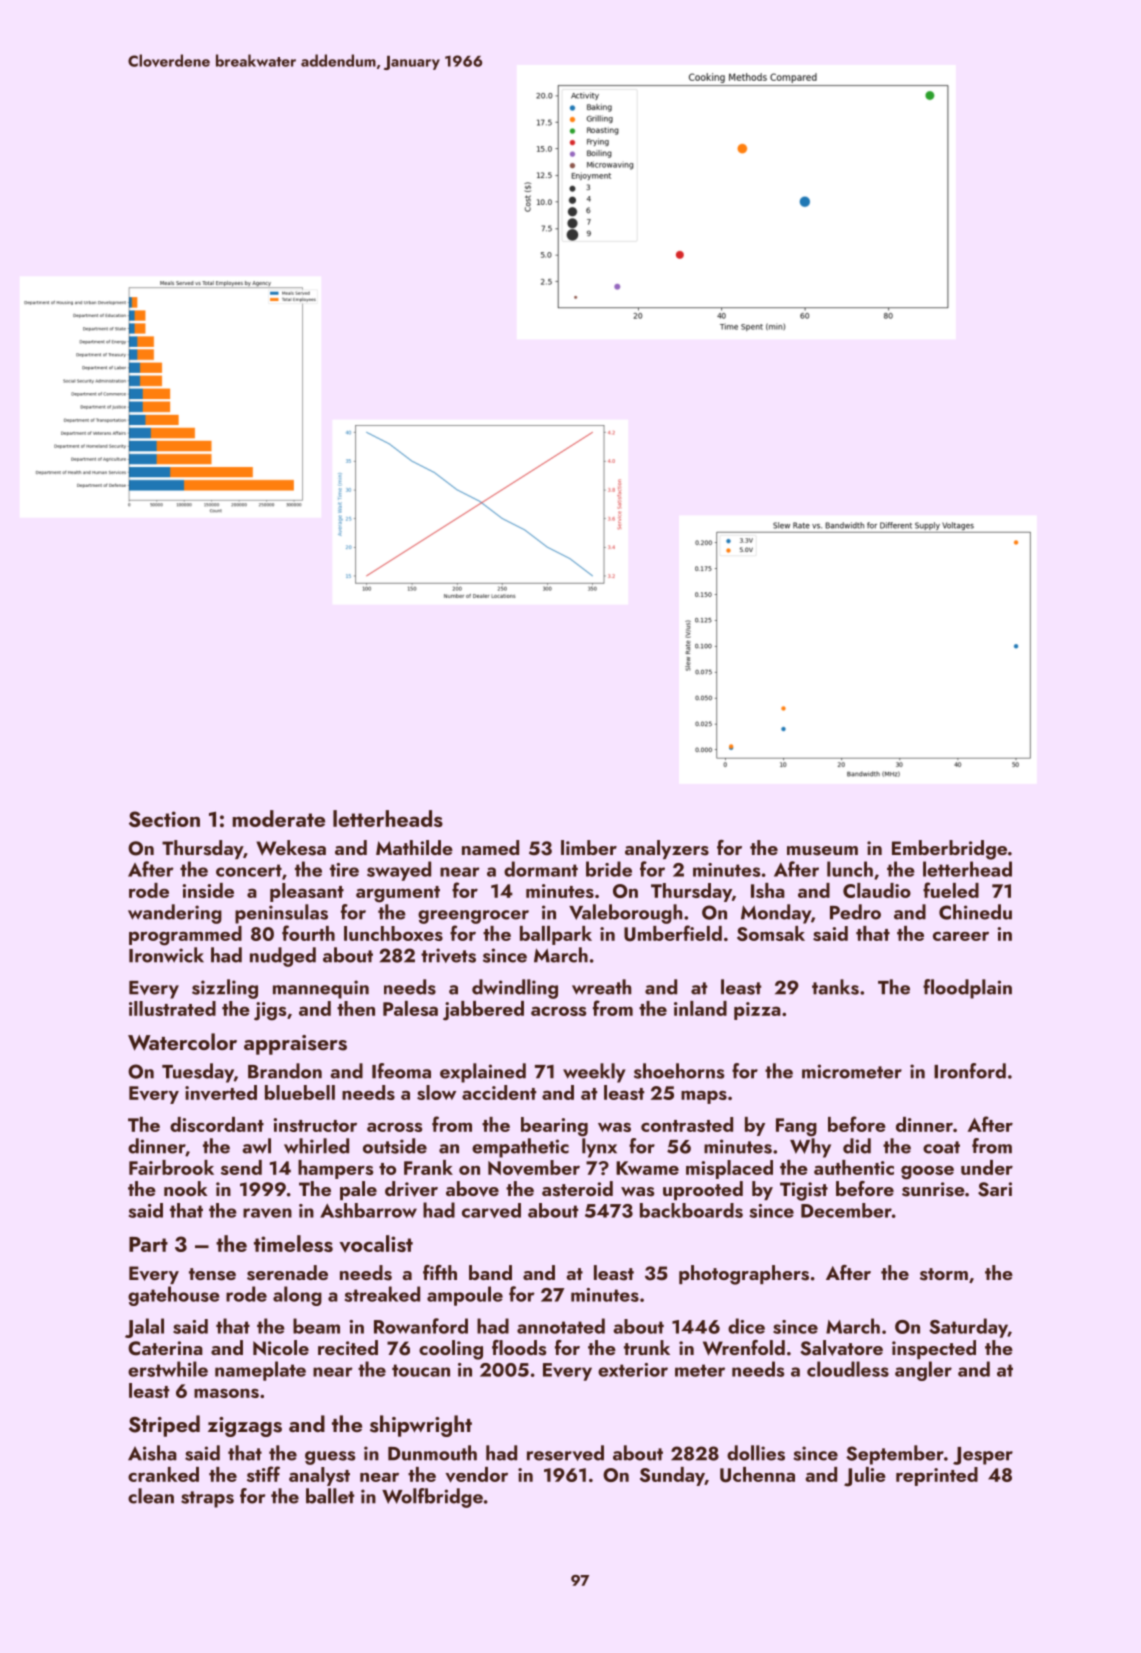 This screenshot has width=1141, height=1653. What do you see at coordinates (855, 912) in the screenshot?
I see `Pedro` at bounding box center [855, 912].
